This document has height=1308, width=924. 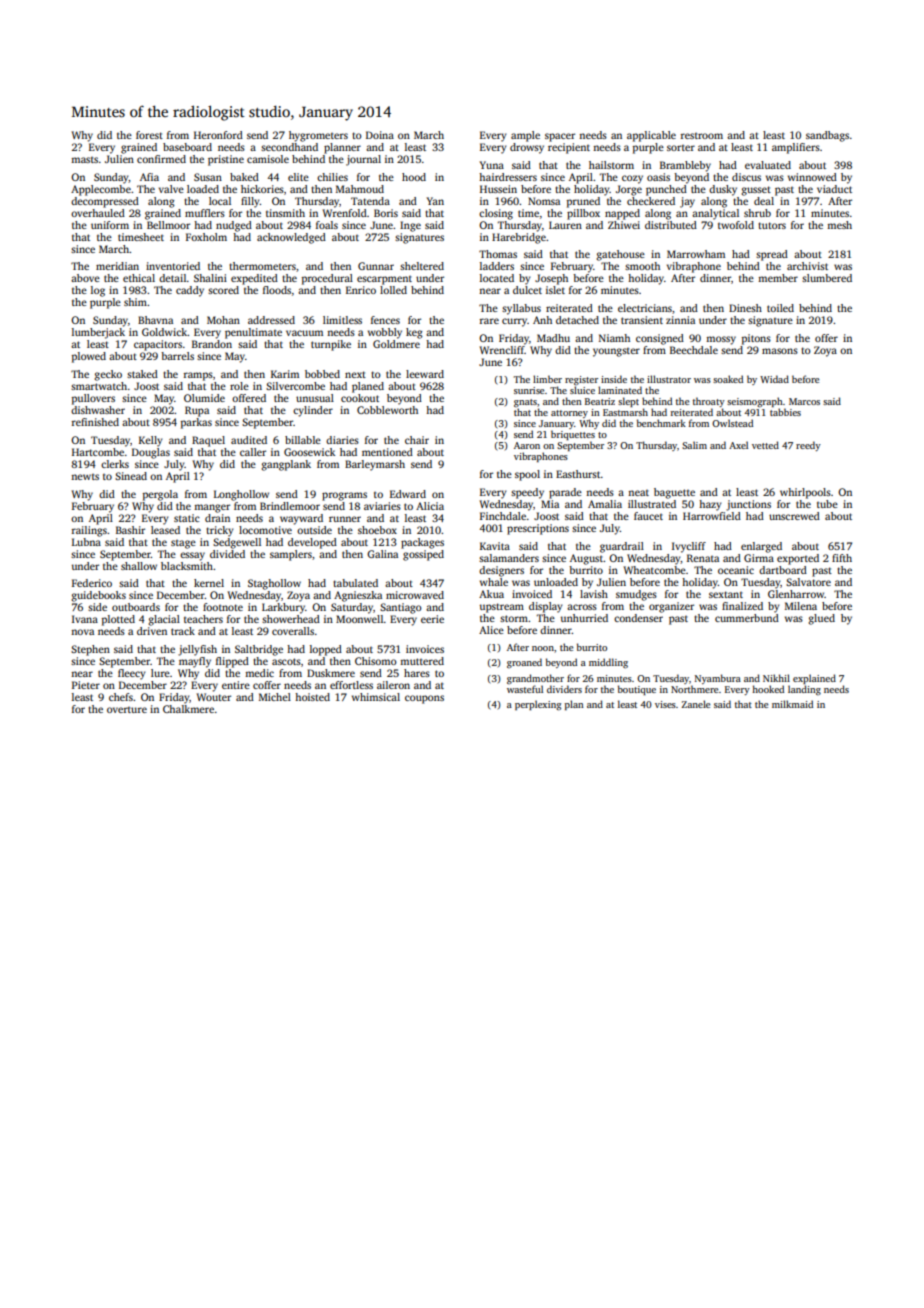 I want to click on divided, so click(x=227, y=554).
